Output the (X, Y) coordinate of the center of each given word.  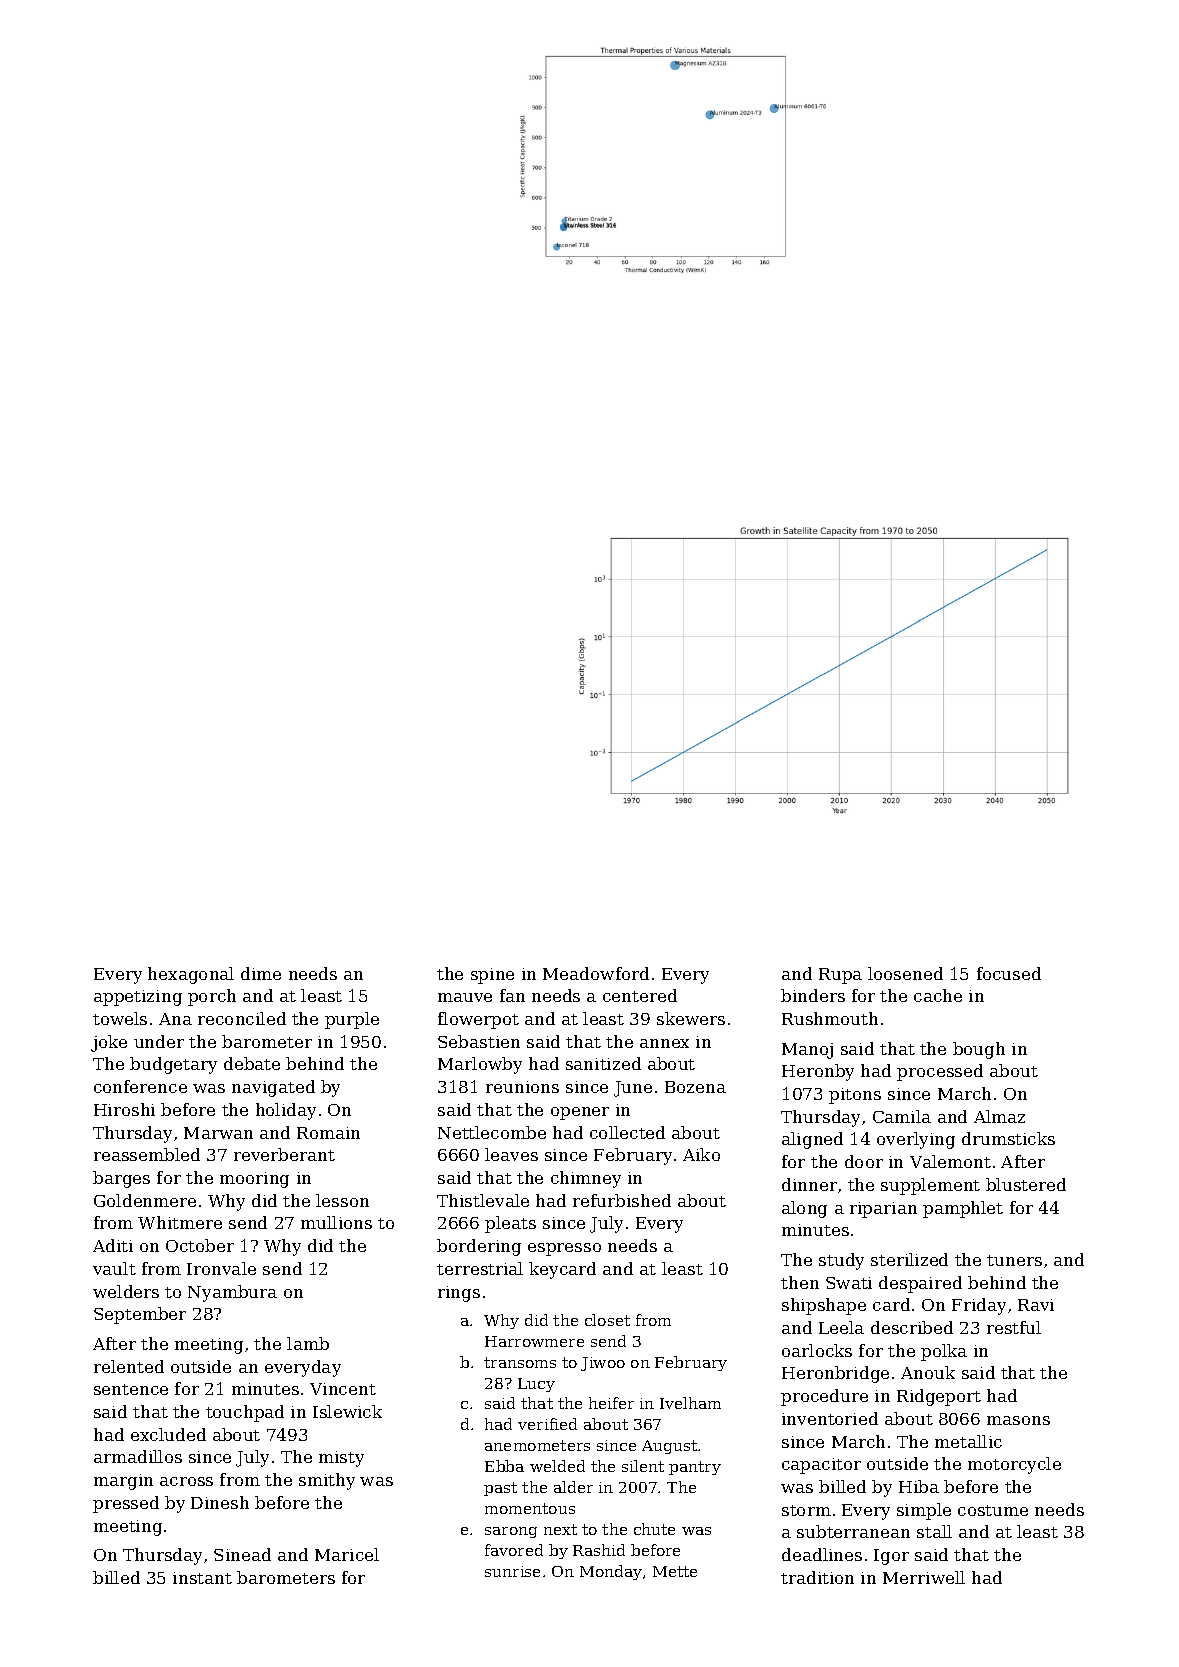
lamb (308, 1343)
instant (202, 1578)
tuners (1014, 1260)
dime (261, 973)
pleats (510, 1224)
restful (1014, 1327)
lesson (342, 1200)
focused (1009, 973)
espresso (564, 1249)
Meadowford (596, 973)
